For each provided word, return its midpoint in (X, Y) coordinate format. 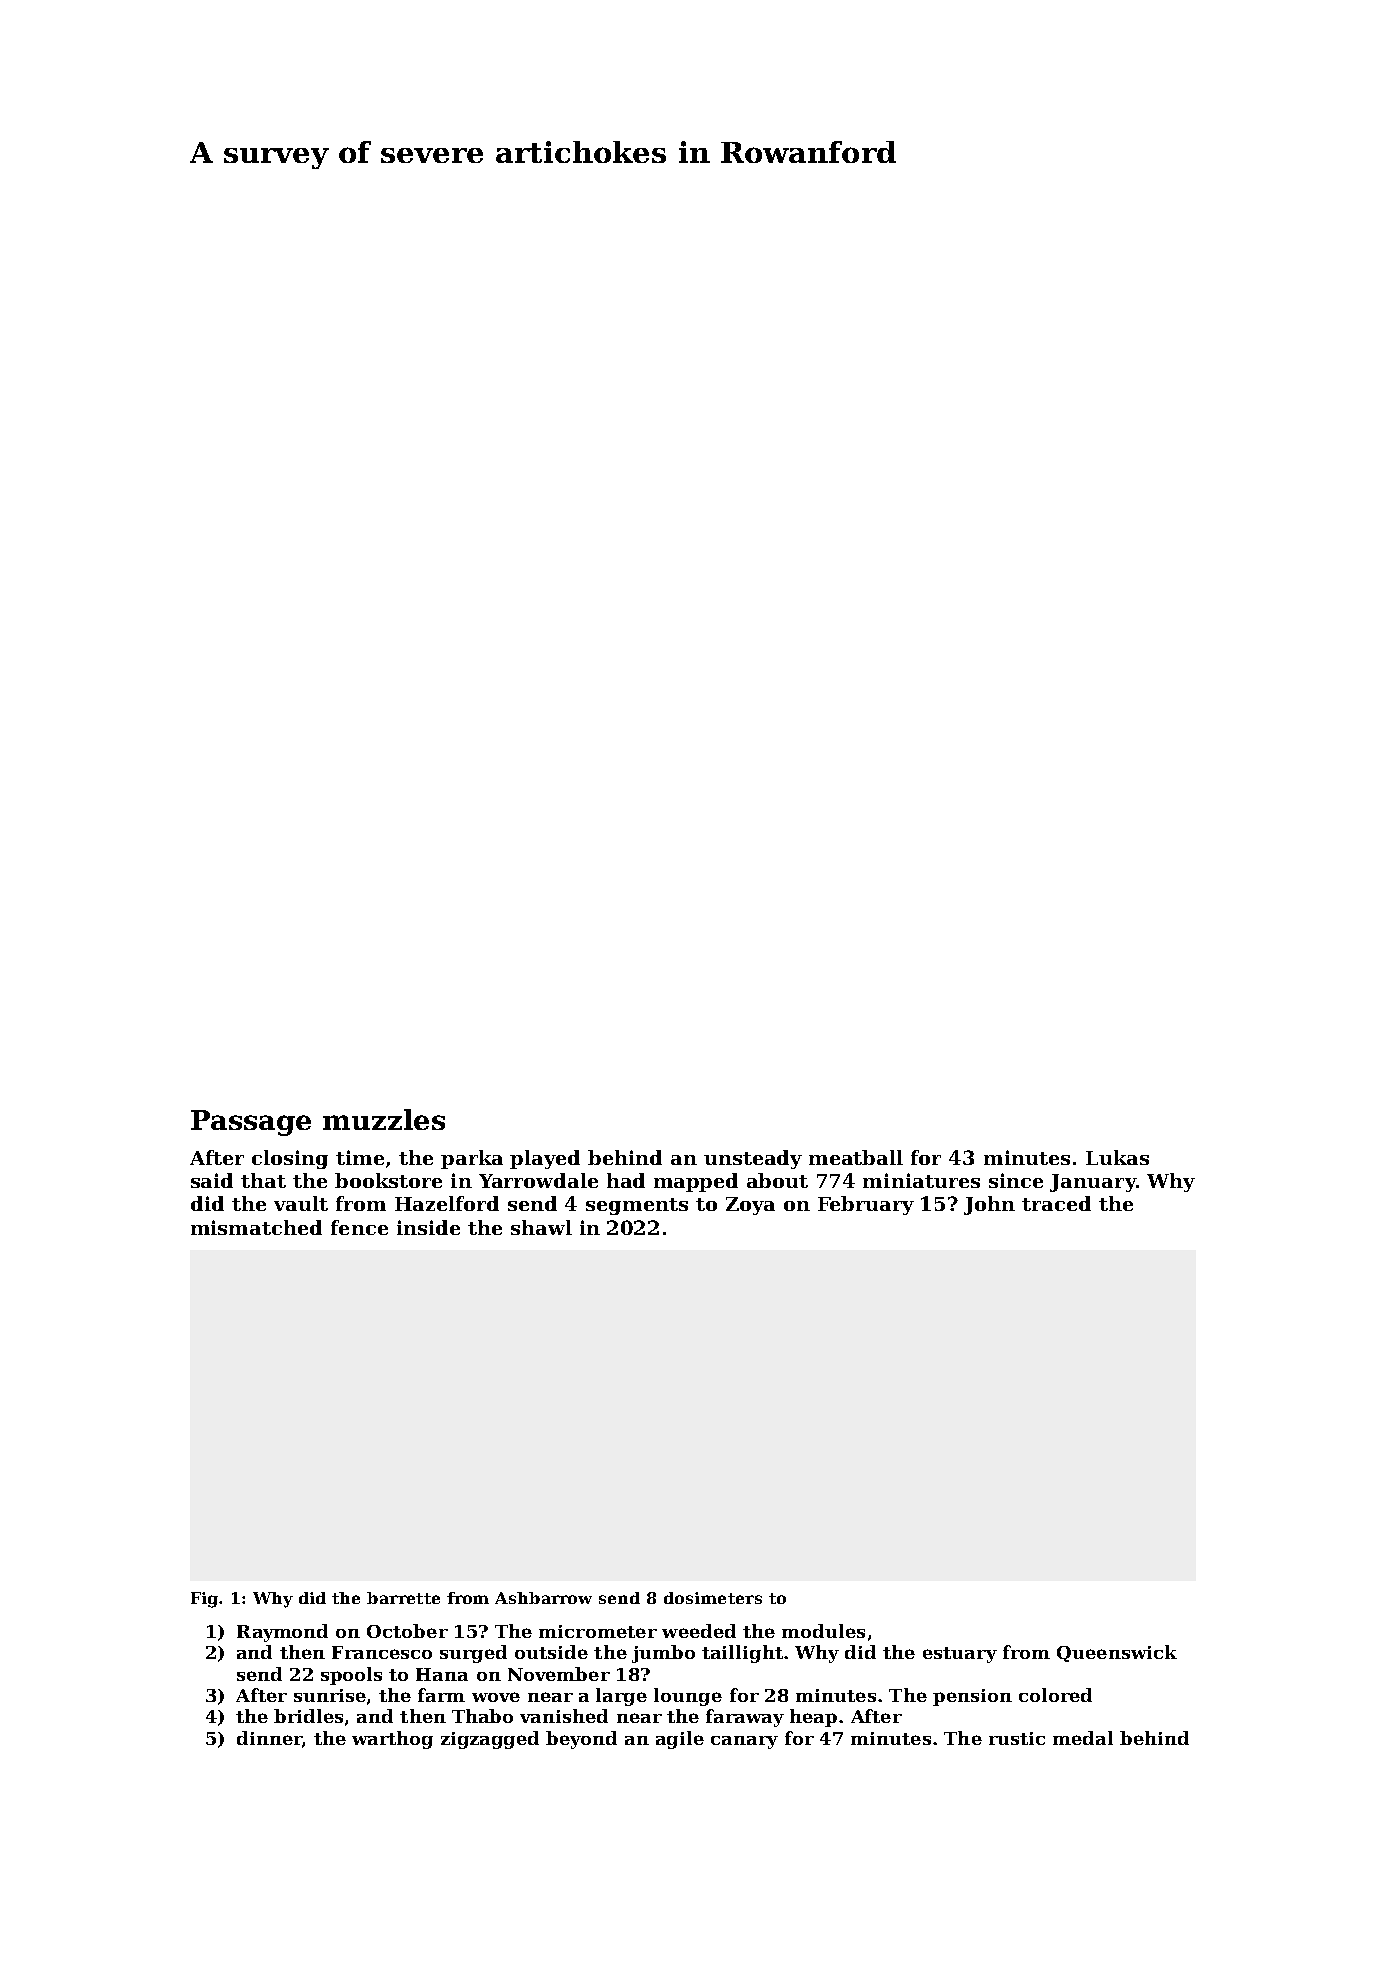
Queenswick (1117, 1653)
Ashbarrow (543, 1598)
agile (680, 1740)
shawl (541, 1227)
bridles (308, 1716)
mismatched (256, 1227)
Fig (205, 1600)
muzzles (384, 1119)
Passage (251, 1123)
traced (1056, 1203)
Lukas (1117, 1157)
